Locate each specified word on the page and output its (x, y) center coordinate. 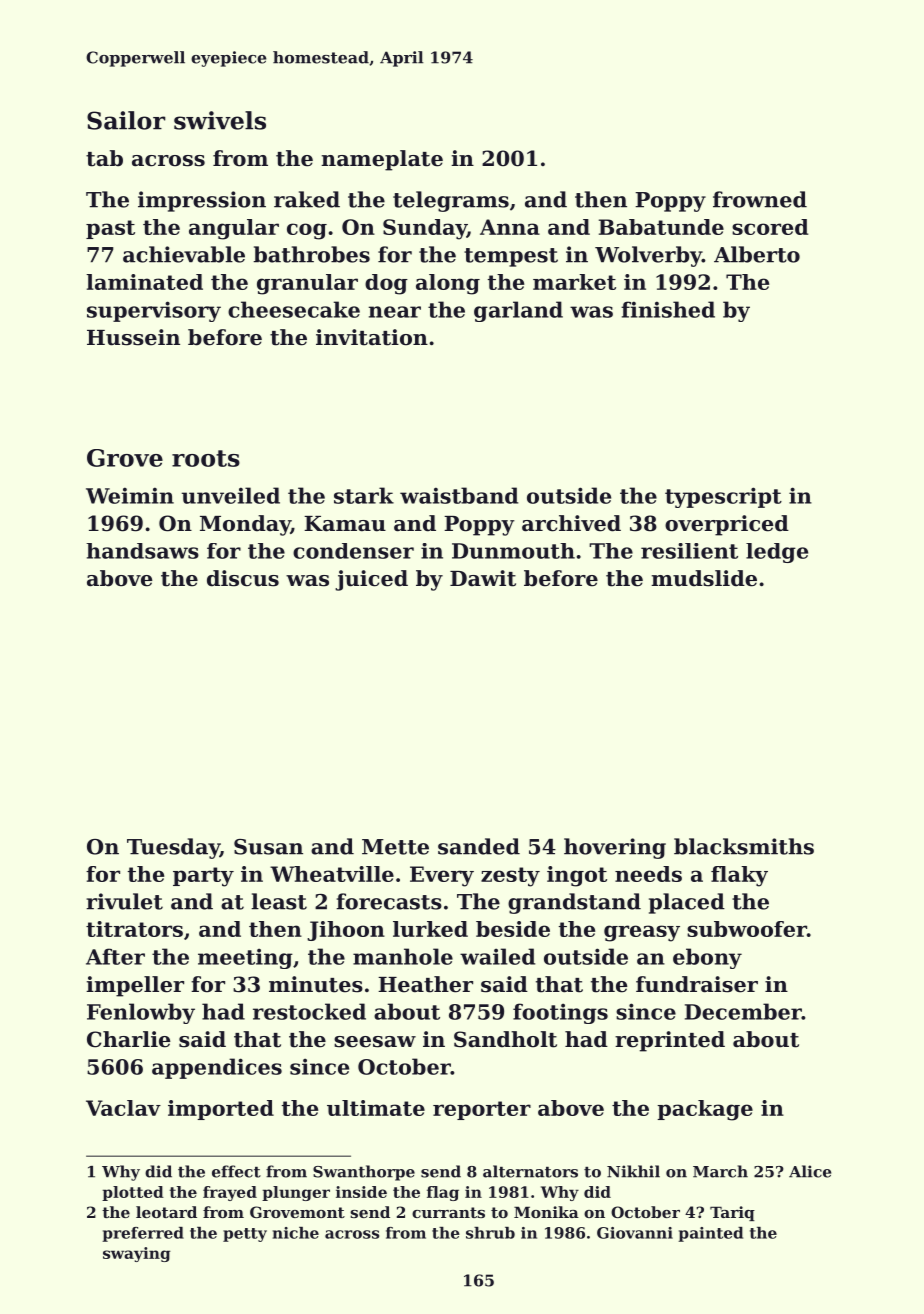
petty (245, 1235)
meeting (245, 958)
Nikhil (633, 1171)
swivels (220, 120)
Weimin (130, 495)
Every (442, 876)
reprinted (670, 1041)
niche (296, 1233)
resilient (689, 551)
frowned (760, 199)
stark (364, 495)
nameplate (382, 160)
